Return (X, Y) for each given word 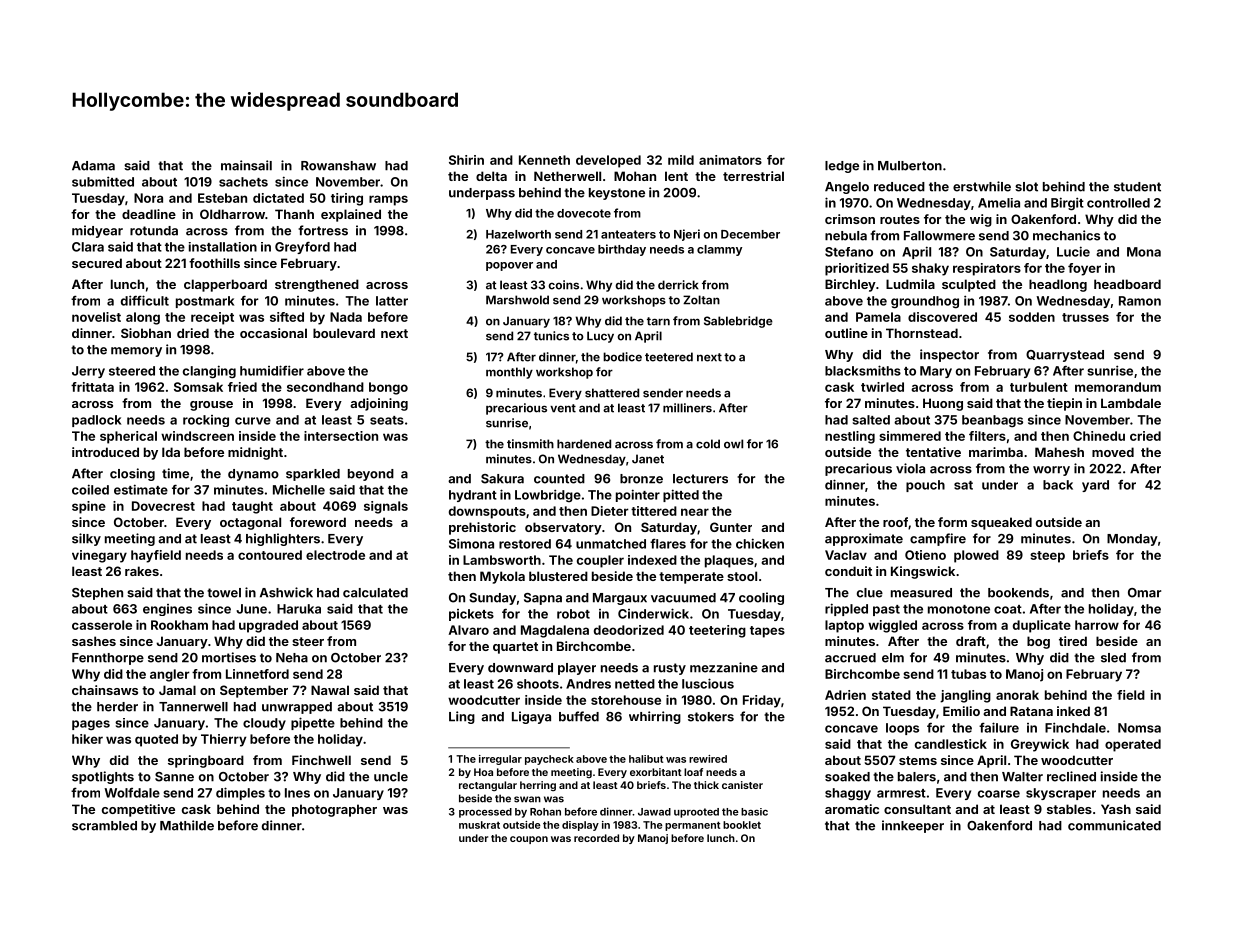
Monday (1132, 540)
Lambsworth (502, 560)
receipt (212, 318)
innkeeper (913, 826)
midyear (97, 231)
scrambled (104, 826)
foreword (318, 522)
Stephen (97, 594)
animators (730, 160)
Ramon (1140, 301)
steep (1047, 557)
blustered (558, 576)
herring (538, 786)
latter (392, 301)
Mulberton (910, 166)
